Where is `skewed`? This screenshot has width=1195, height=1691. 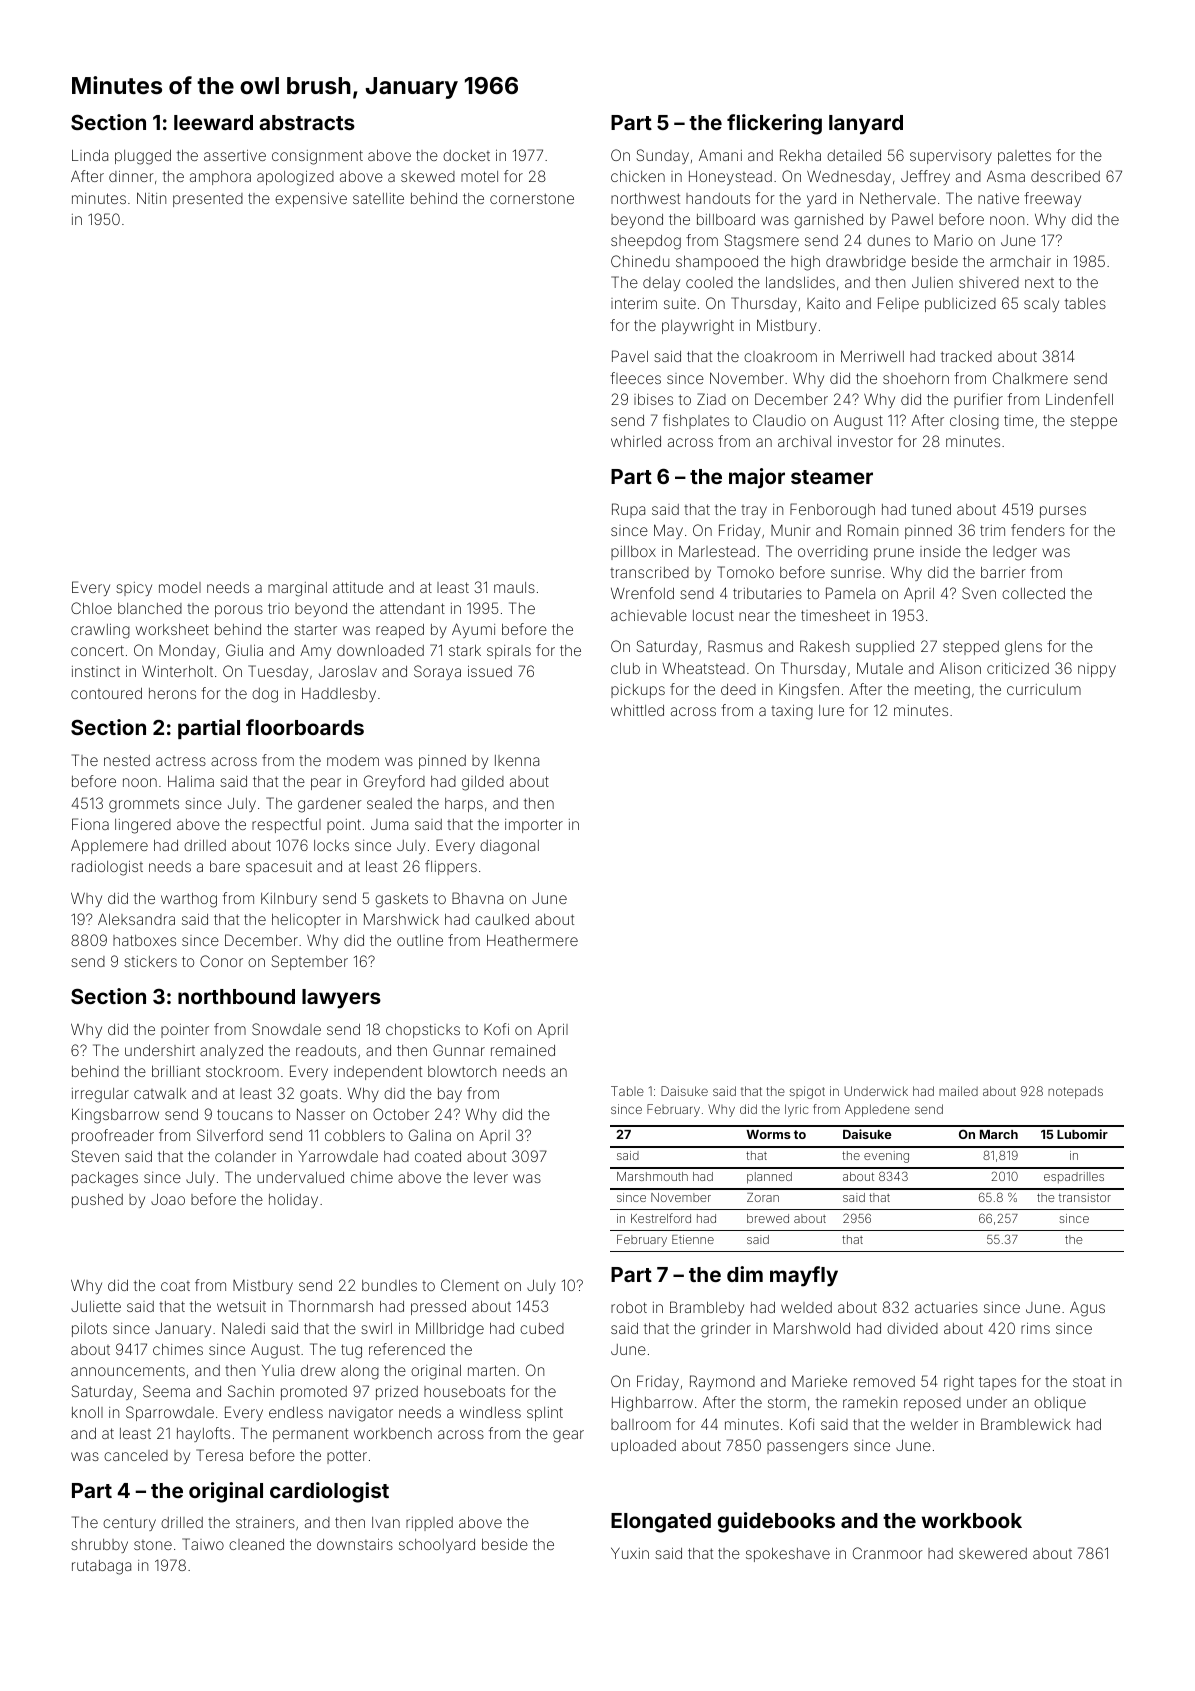 skewed is located at coordinates (428, 176).
